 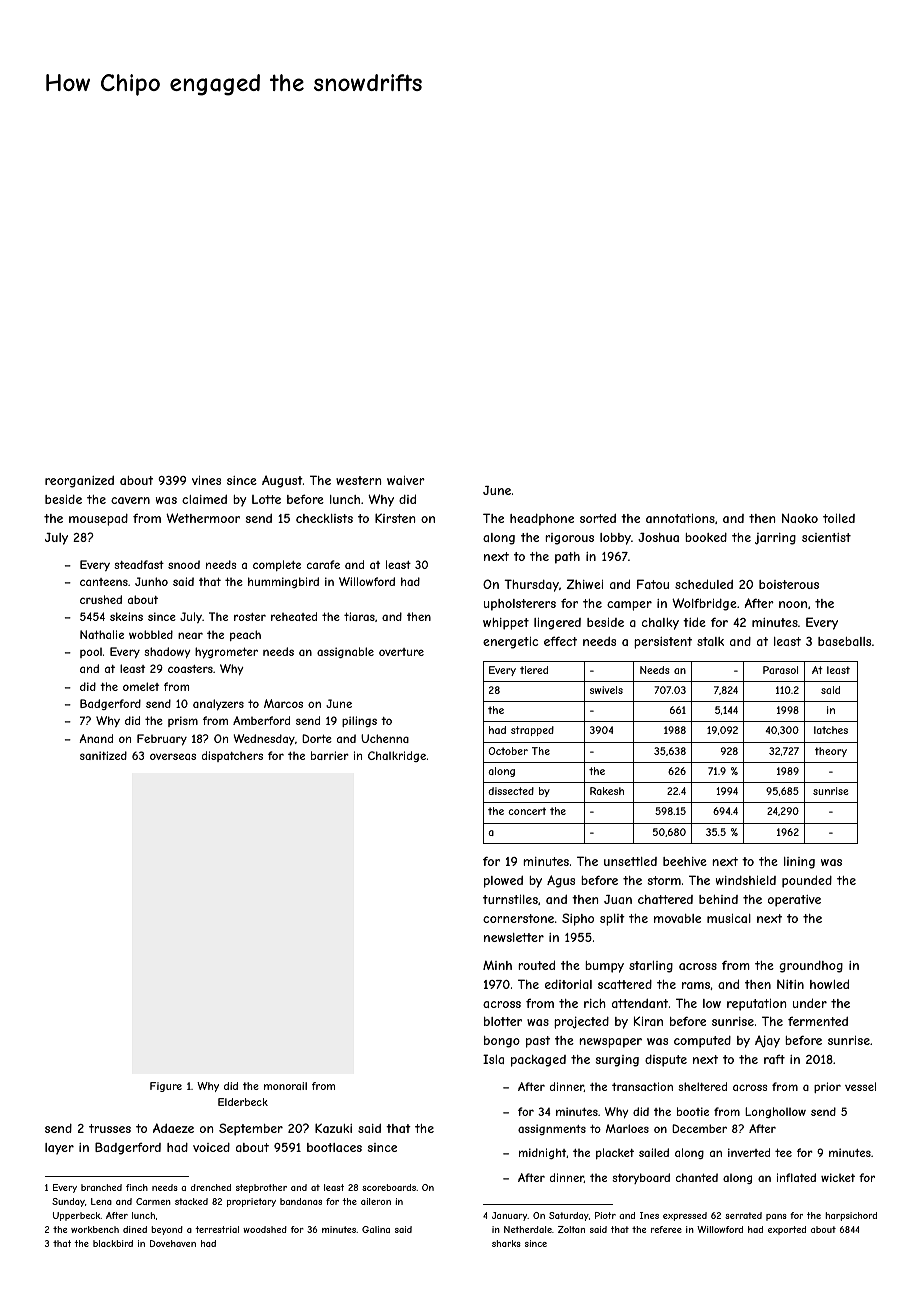 I want to click on Nathalie, so click(x=102, y=634).
